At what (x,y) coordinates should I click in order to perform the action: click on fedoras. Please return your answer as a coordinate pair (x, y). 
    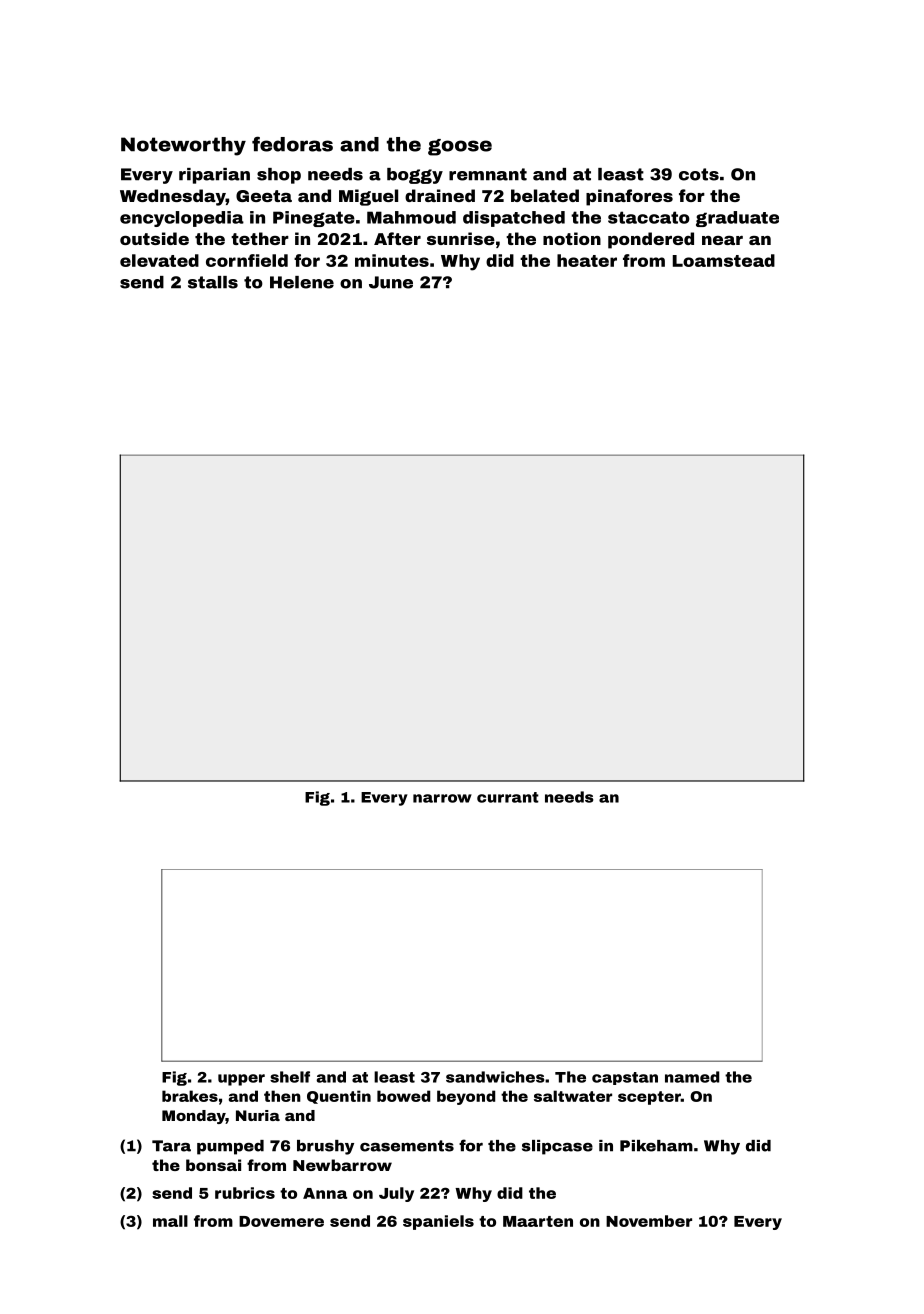
    Looking at the image, I should click on (292, 144).
